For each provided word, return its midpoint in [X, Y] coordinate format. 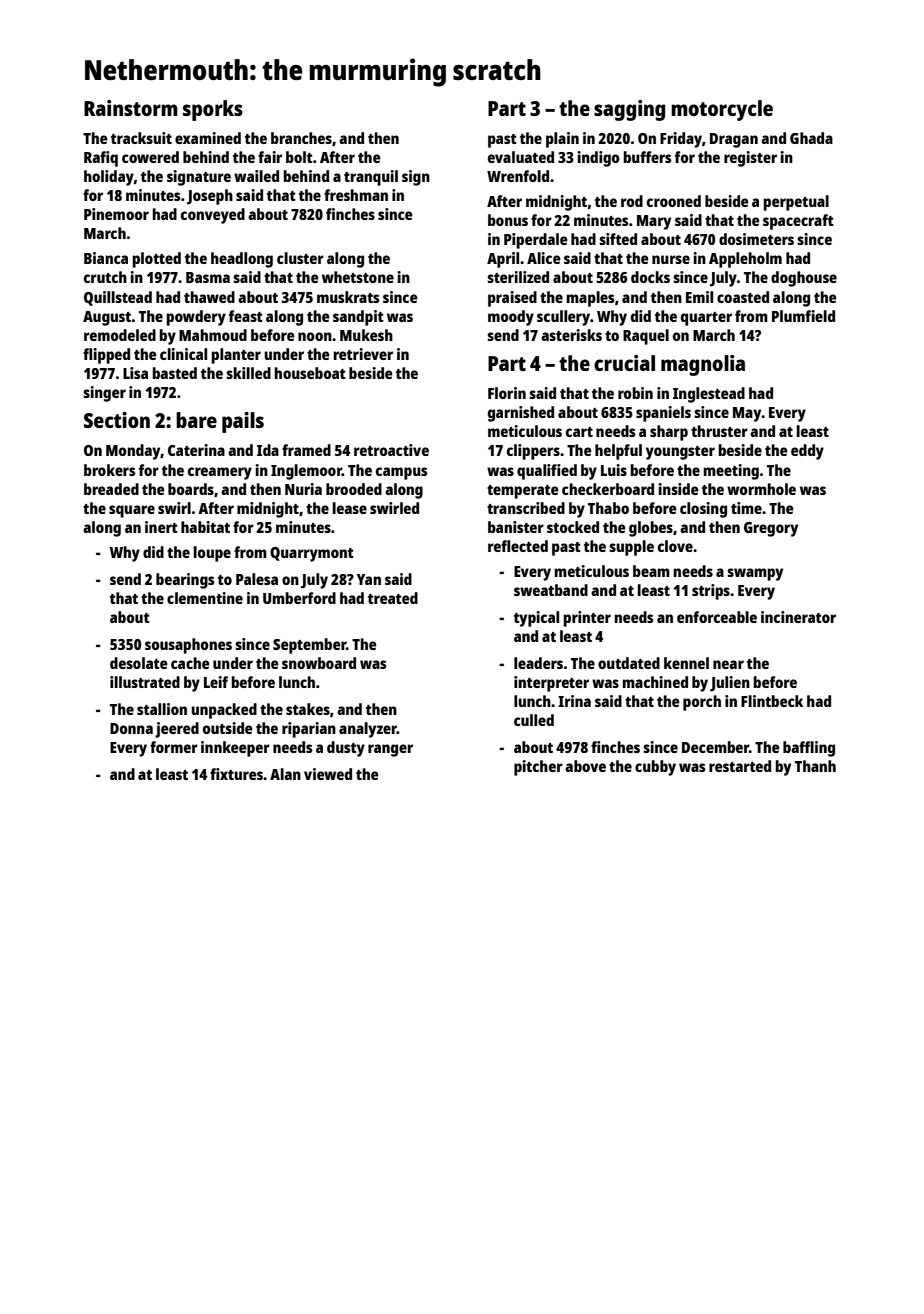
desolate [139, 663]
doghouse [804, 279]
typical [536, 619]
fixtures [236, 774]
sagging [629, 110]
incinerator [798, 617]
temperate [523, 492]
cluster [300, 258]
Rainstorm [131, 108]
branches [301, 138]
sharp [669, 433]
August [107, 318]
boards [191, 489]
